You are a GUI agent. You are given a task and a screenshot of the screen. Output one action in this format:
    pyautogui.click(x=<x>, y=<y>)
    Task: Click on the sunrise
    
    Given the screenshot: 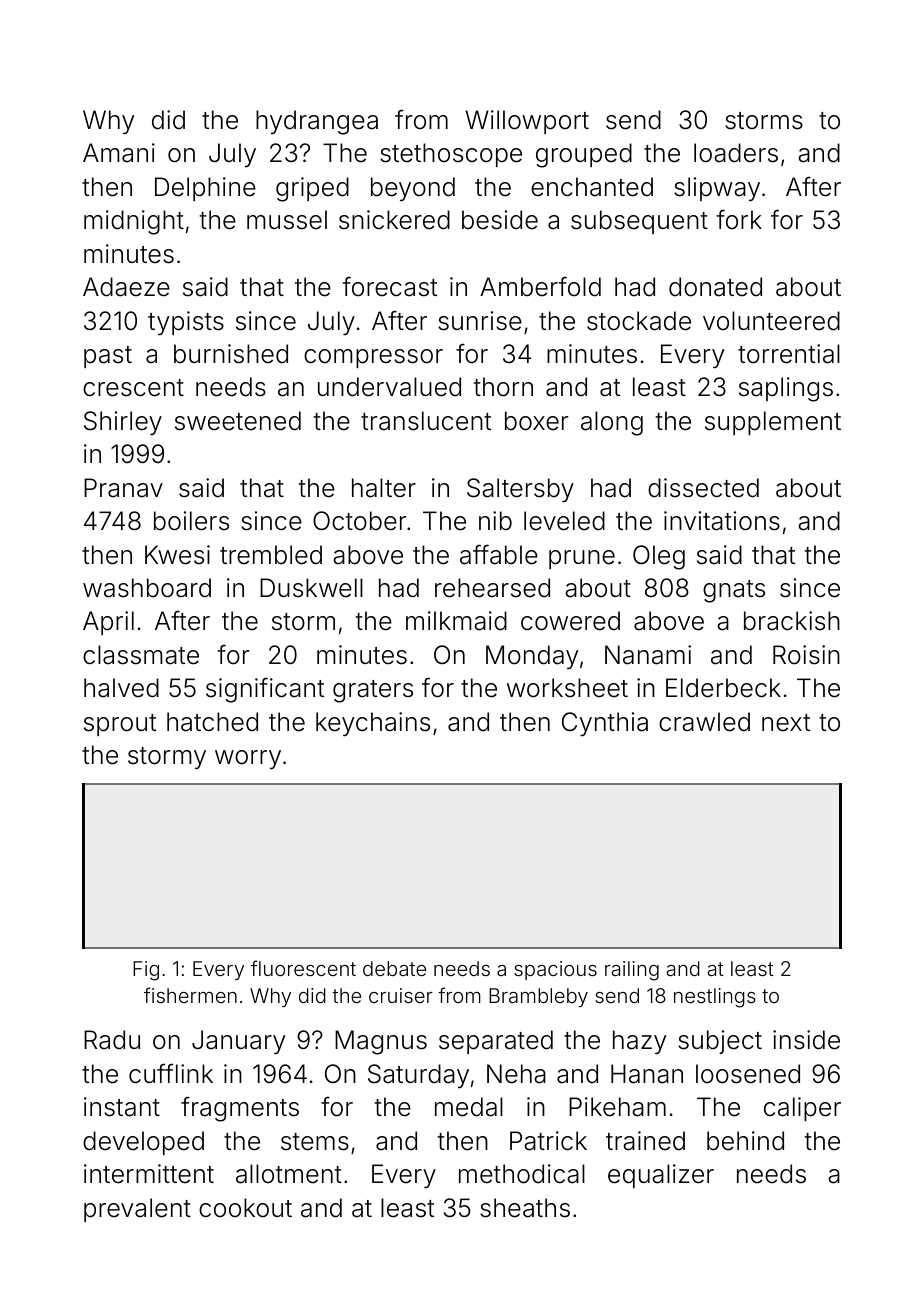 What is the action you would take?
    pyautogui.click(x=480, y=321)
